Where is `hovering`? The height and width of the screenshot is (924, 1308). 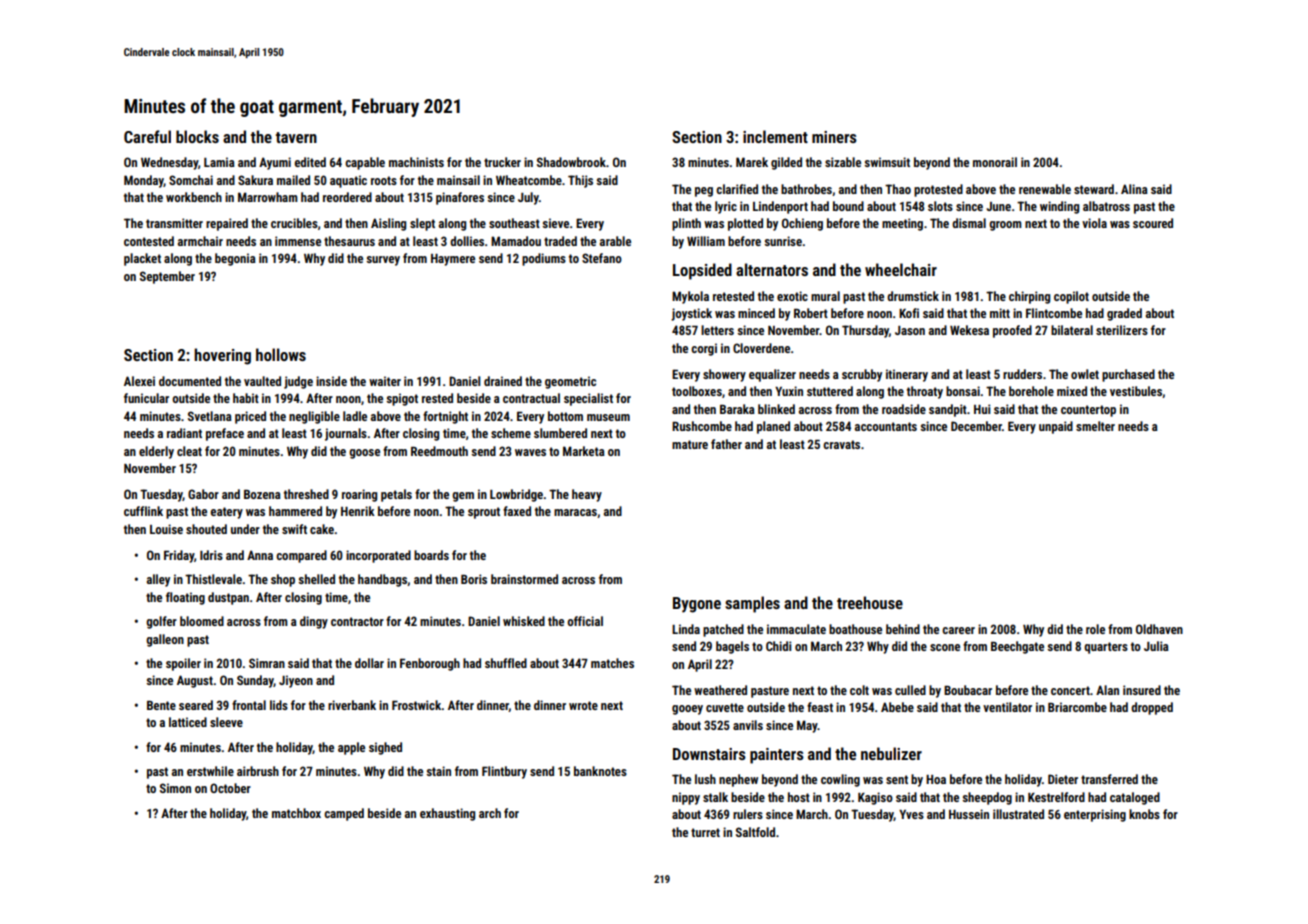 hovering is located at coordinates (222, 356).
